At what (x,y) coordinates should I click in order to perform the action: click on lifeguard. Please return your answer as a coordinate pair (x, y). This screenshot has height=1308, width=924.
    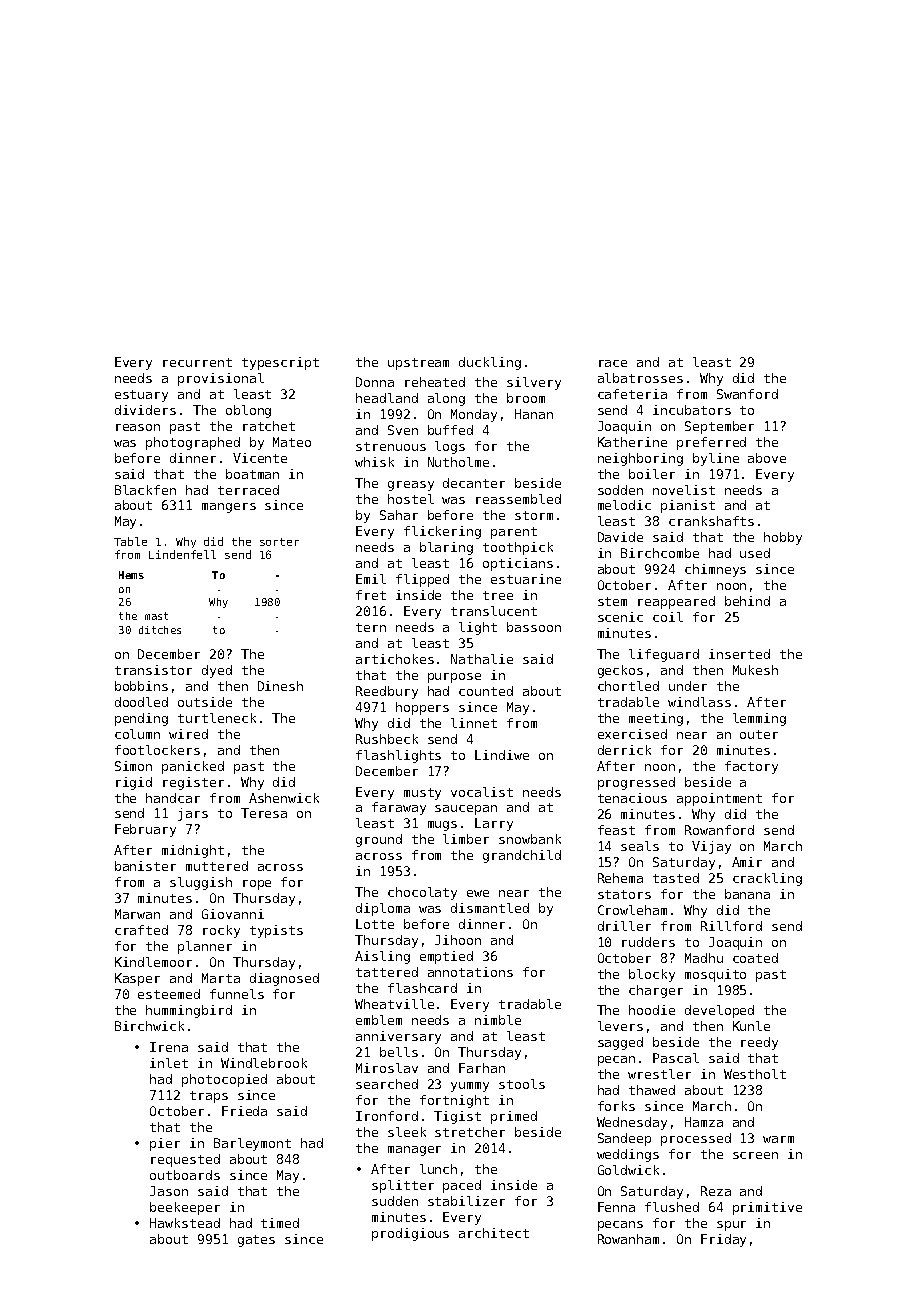
    Looking at the image, I should click on (664, 655).
